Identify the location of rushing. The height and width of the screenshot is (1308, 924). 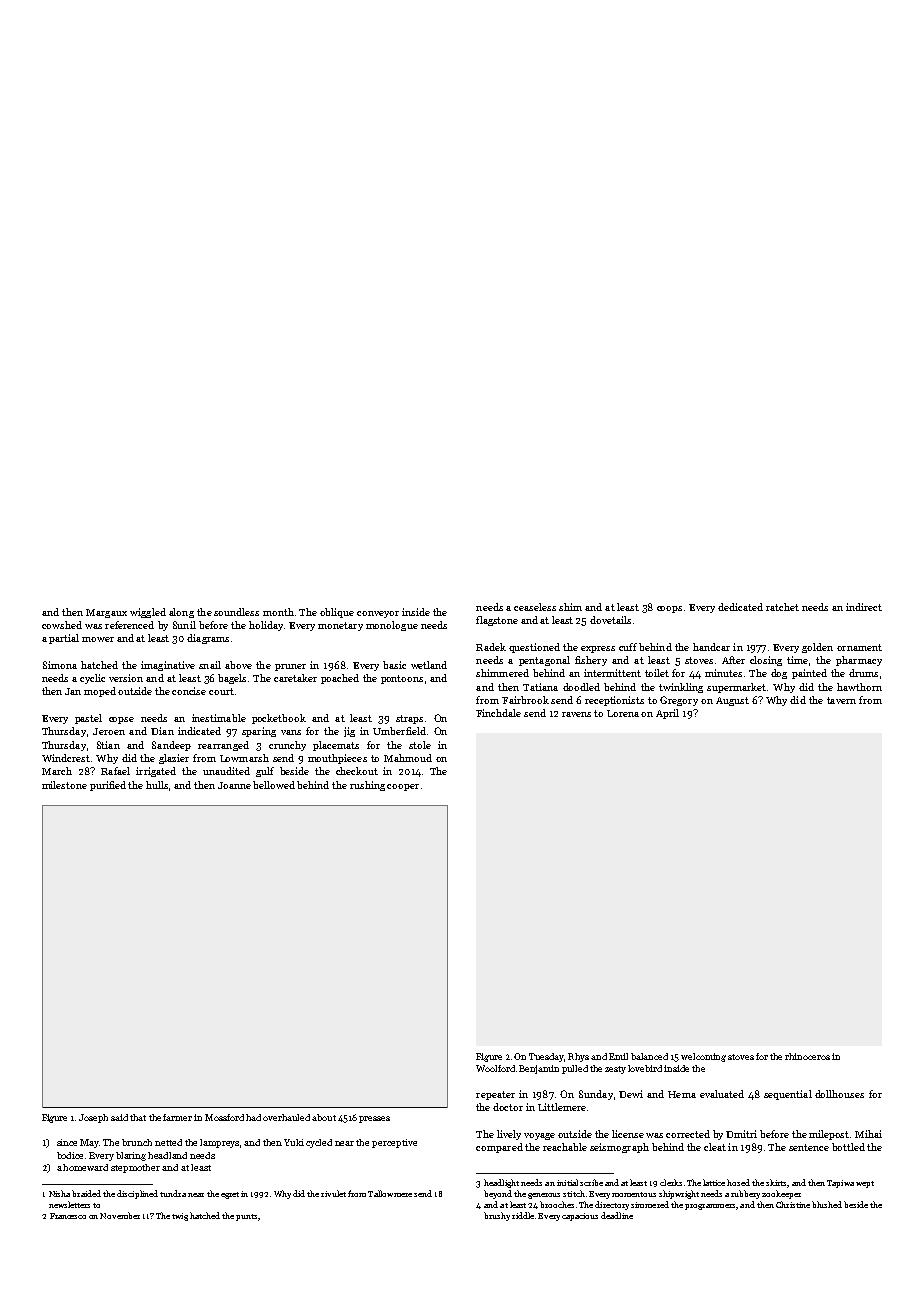
(367, 786).
